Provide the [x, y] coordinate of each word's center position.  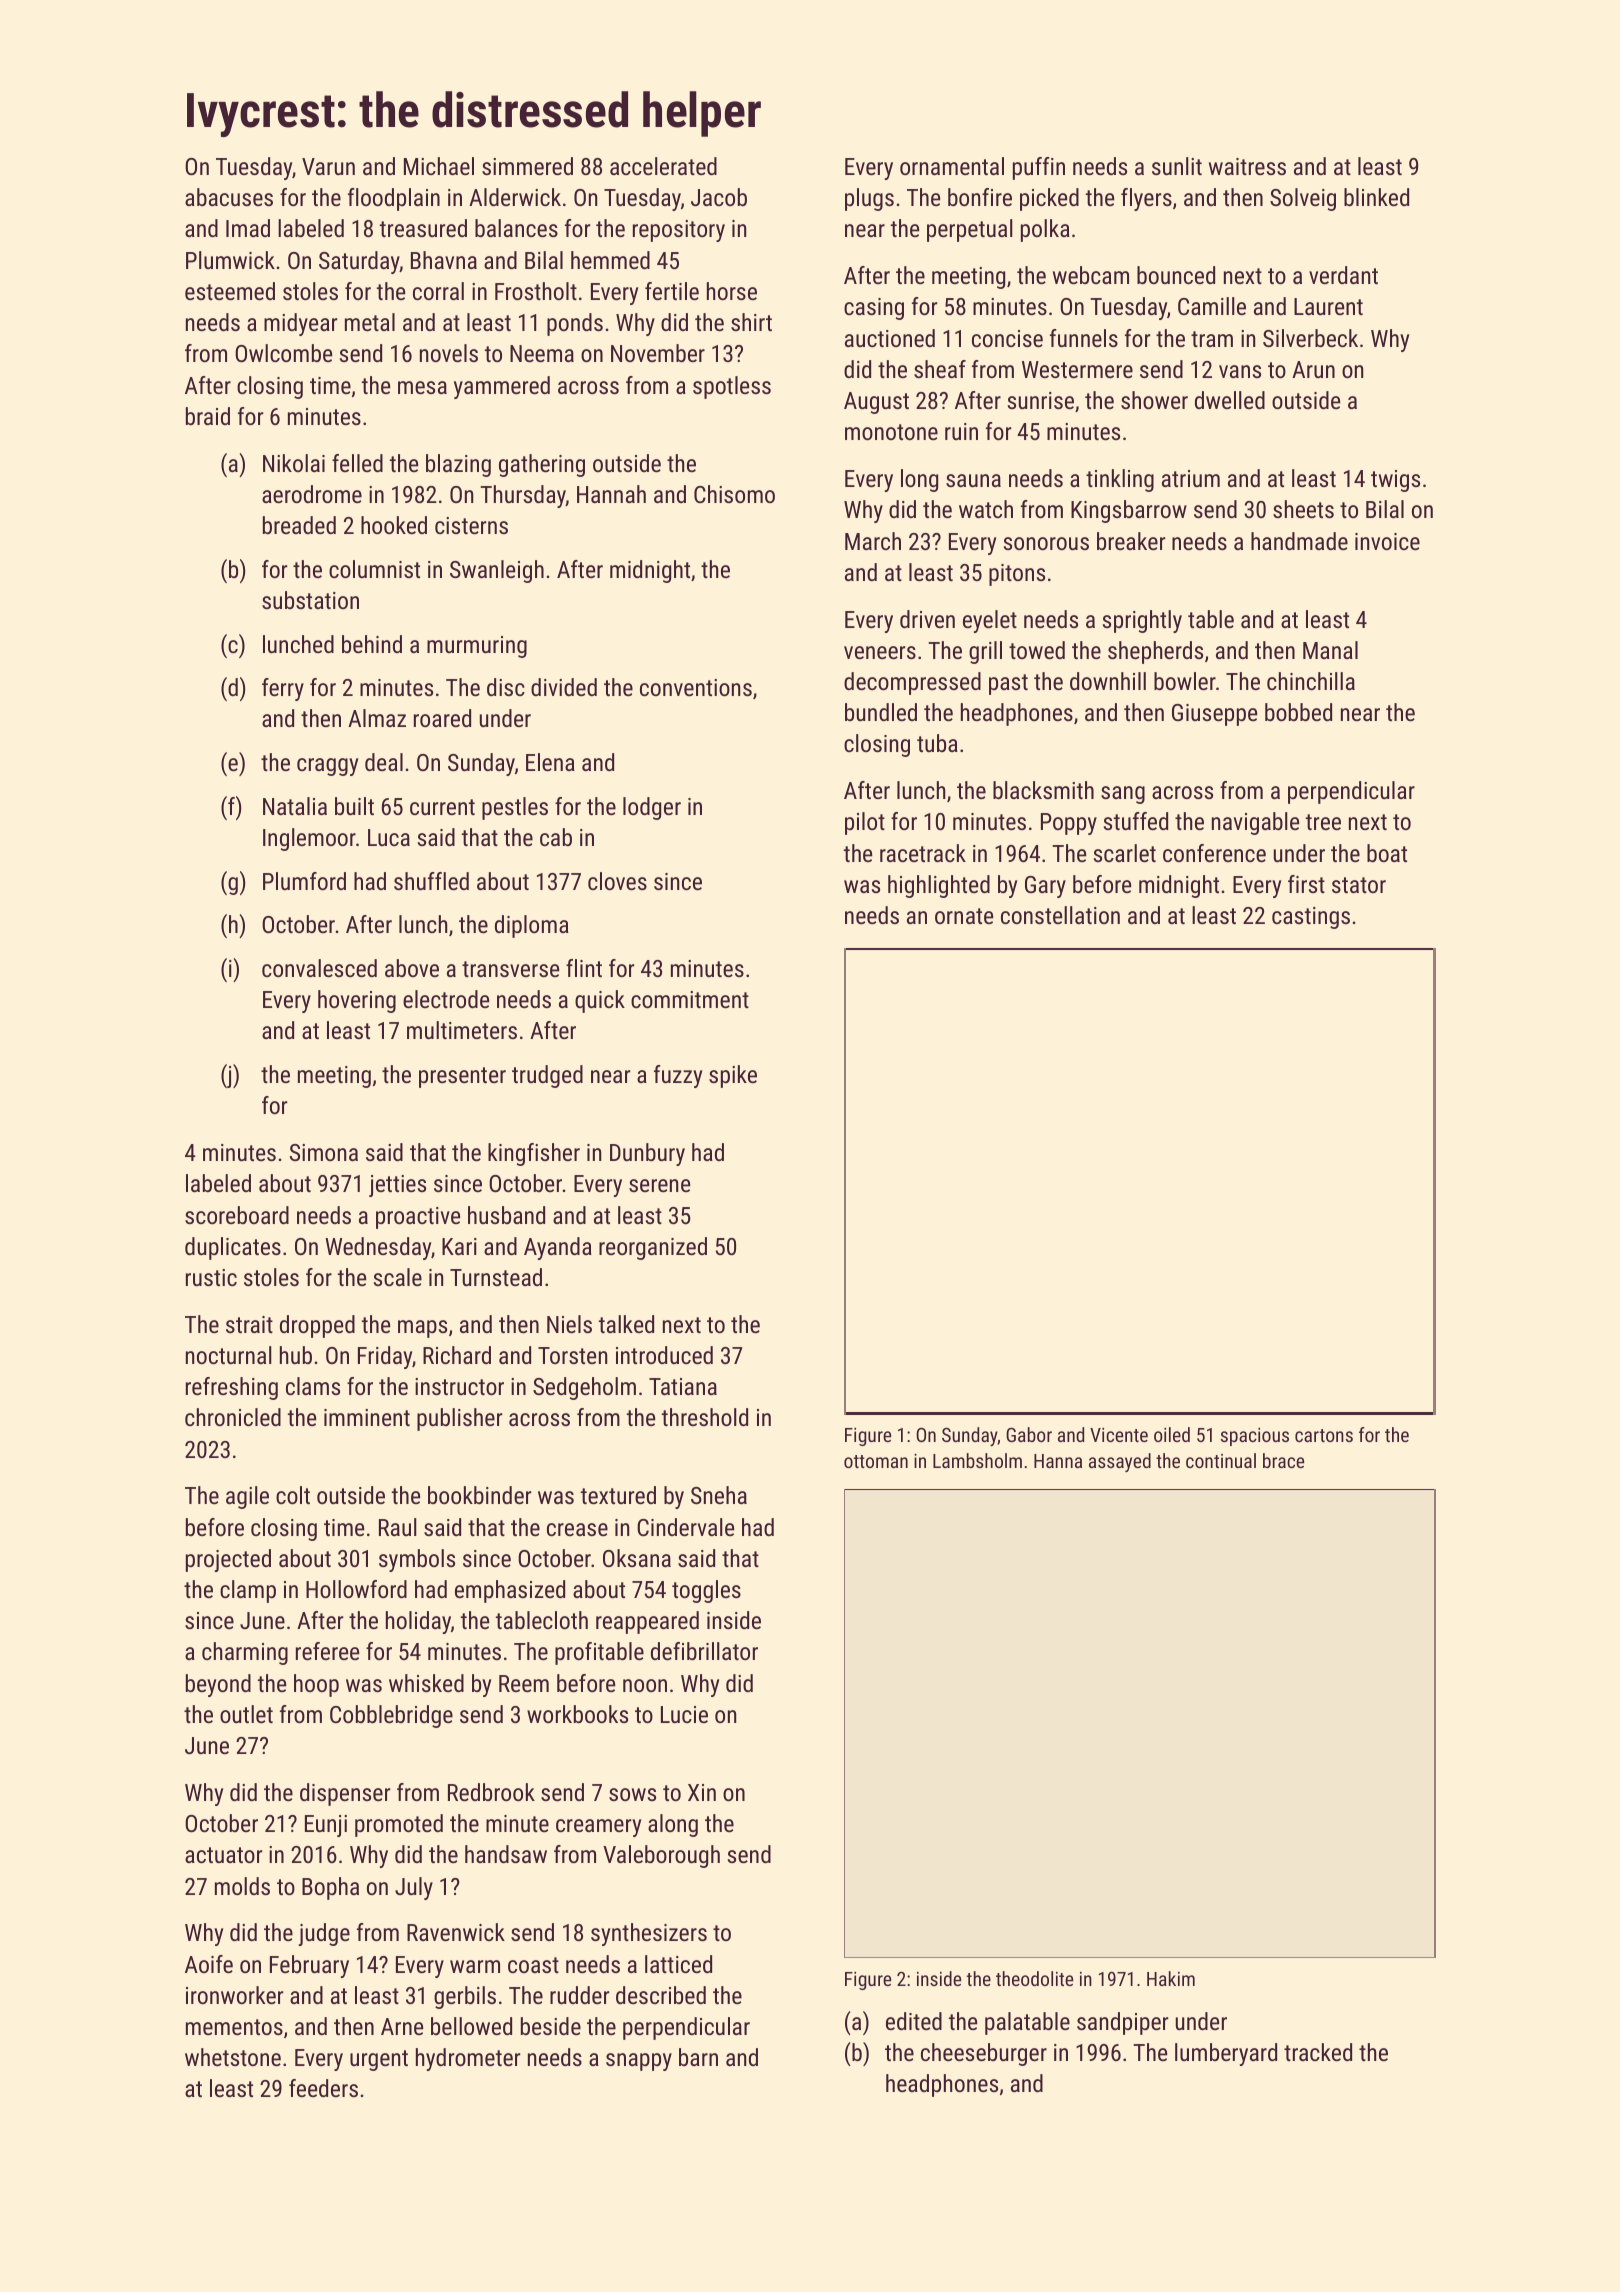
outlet [246, 1714]
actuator [224, 1855]
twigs [1395, 481]
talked [626, 1324]
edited [914, 2021]
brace [1283, 1460]
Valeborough [661, 1856]
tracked [1318, 2052]
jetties [397, 1186]
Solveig [1303, 199]
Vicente [1119, 1435]
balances [516, 228]
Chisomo [734, 494]
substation [310, 600]
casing [874, 309]
